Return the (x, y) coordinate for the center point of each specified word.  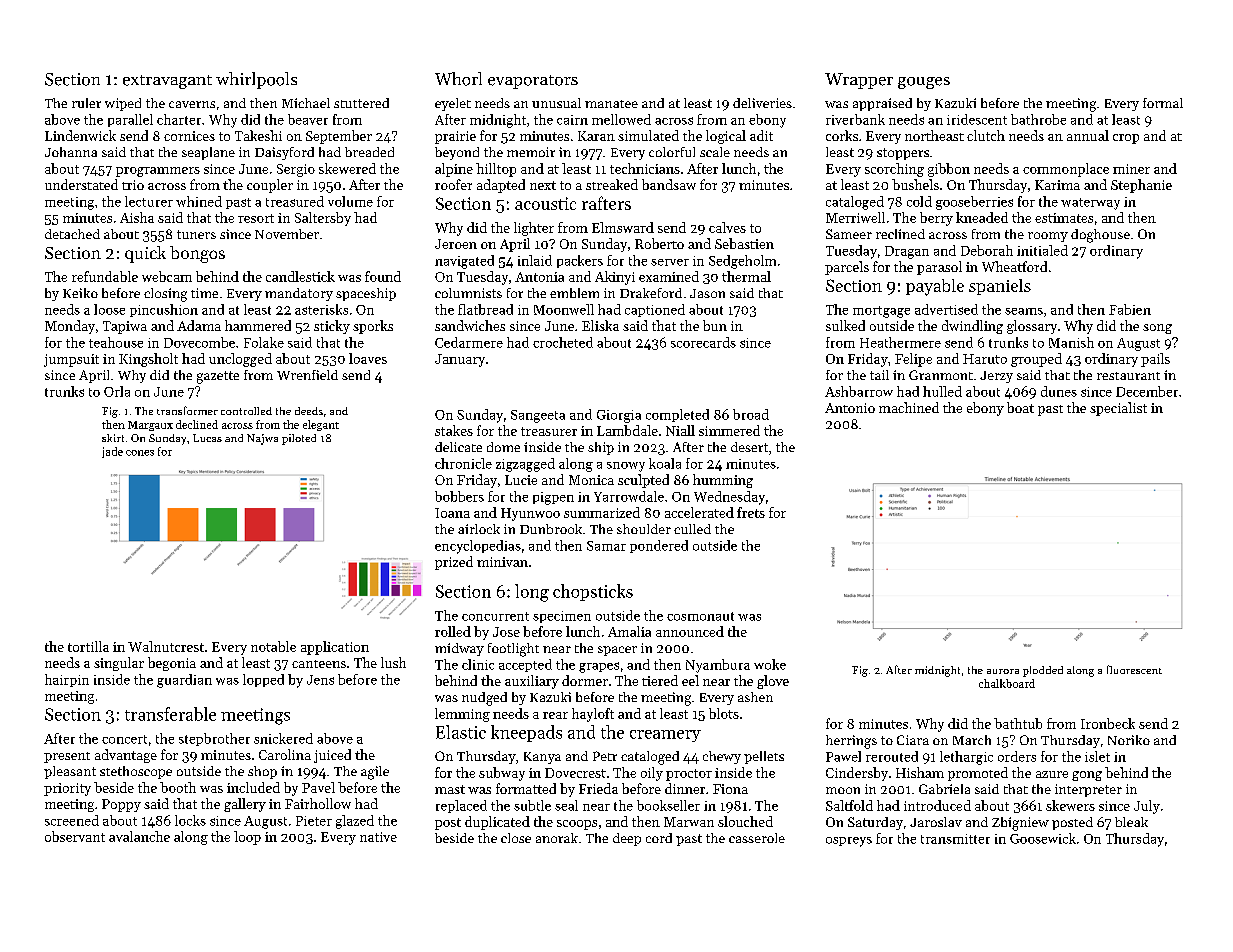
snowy (626, 467)
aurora (1003, 671)
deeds (309, 411)
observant (75, 836)
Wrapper (859, 81)
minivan (502, 562)
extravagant (167, 82)
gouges (924, 83)
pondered (659, 546)
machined (909, 407)
